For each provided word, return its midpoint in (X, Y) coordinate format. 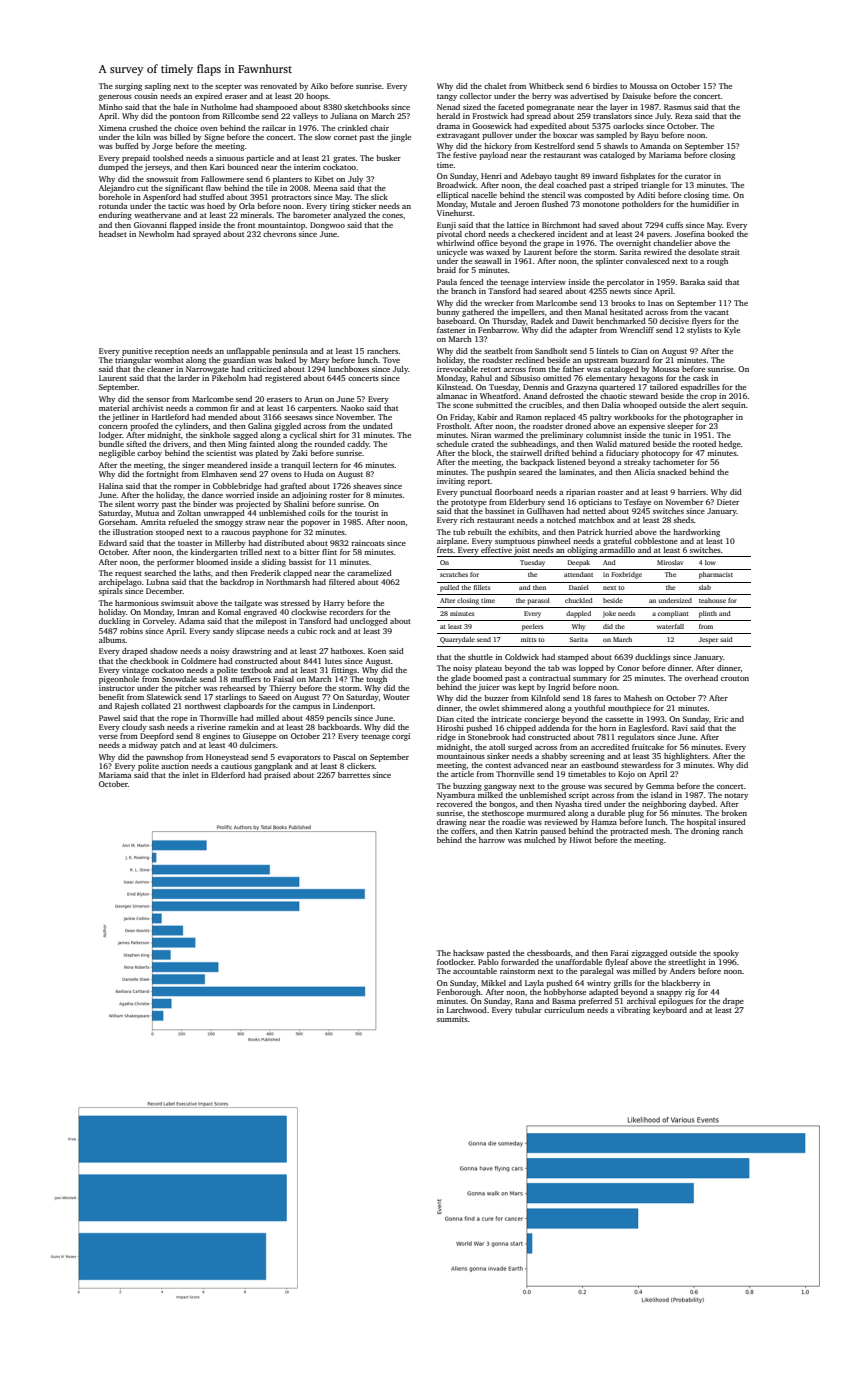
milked (490, 795)
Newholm (156, 234)
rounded (329, 444)
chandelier (672, 243)
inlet (191, 775)
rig (690, 993)
